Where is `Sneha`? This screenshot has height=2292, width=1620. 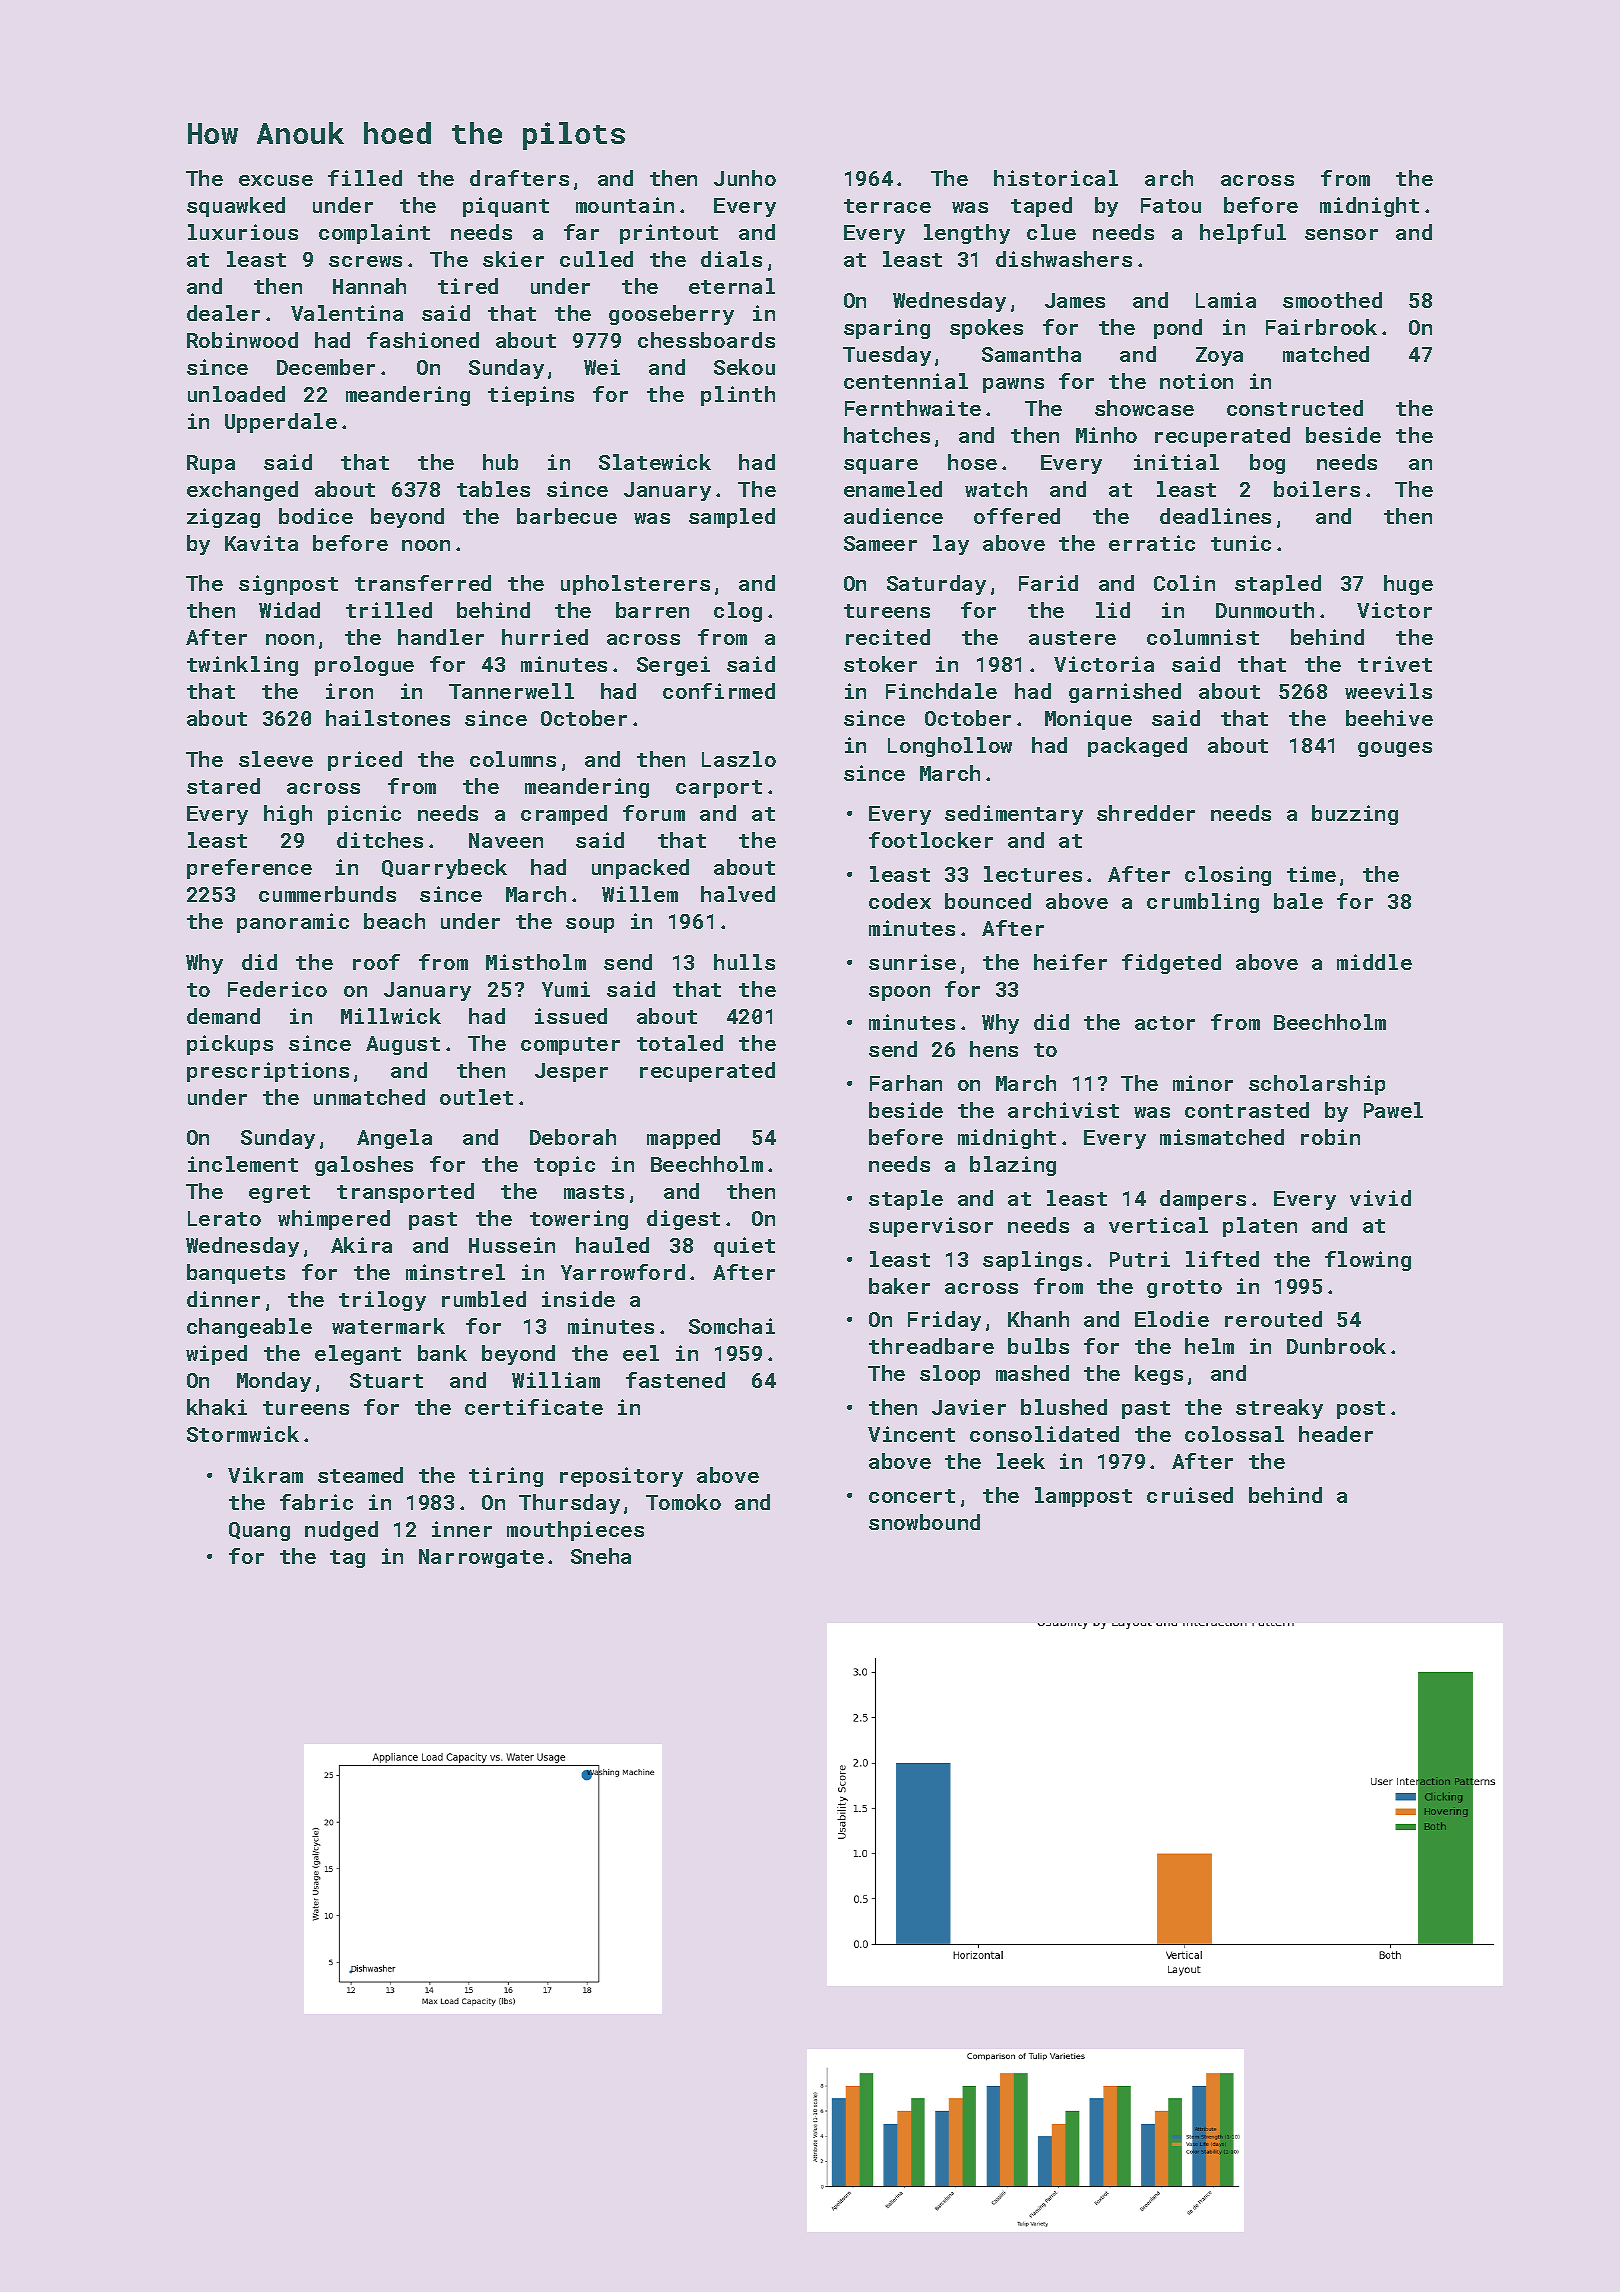
Sneha is located at coordinates (601, 1556).
